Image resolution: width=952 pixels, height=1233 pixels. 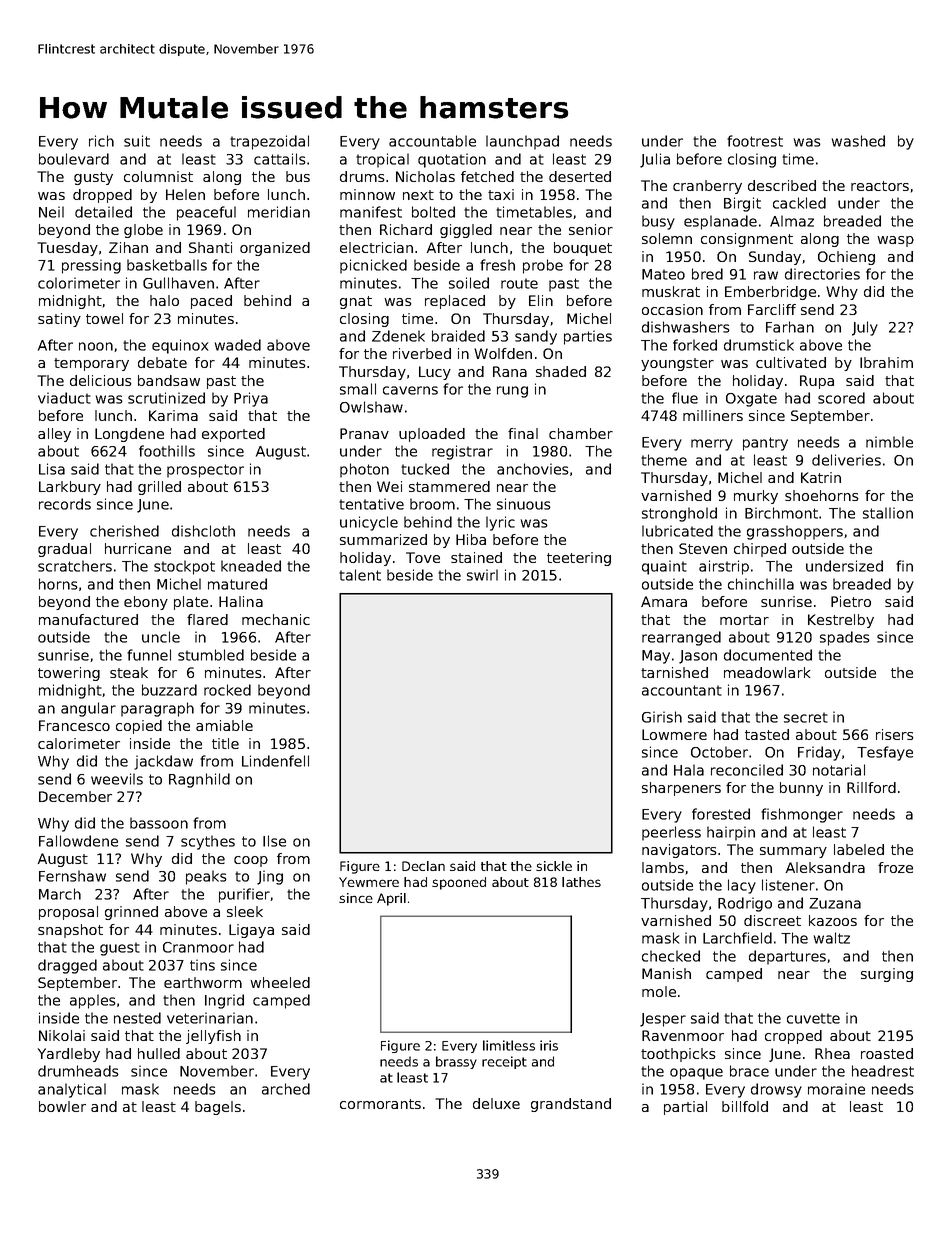 What do you see at coordinates (895, 734) in the screenshot?
I see `risers` at bounding box center [895, 734].
